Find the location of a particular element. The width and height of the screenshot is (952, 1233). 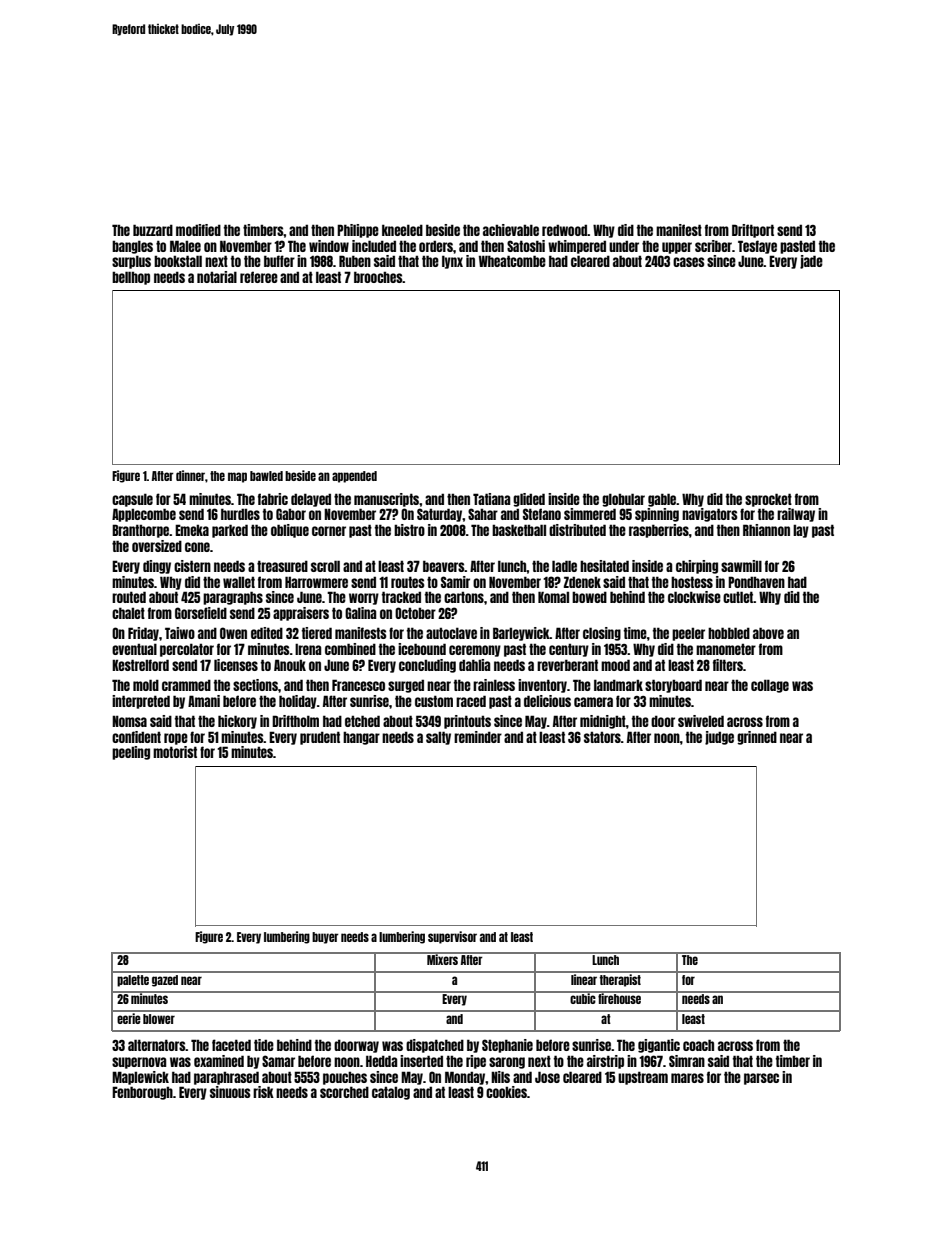

sprocket is located at coordinates (768, 500).
